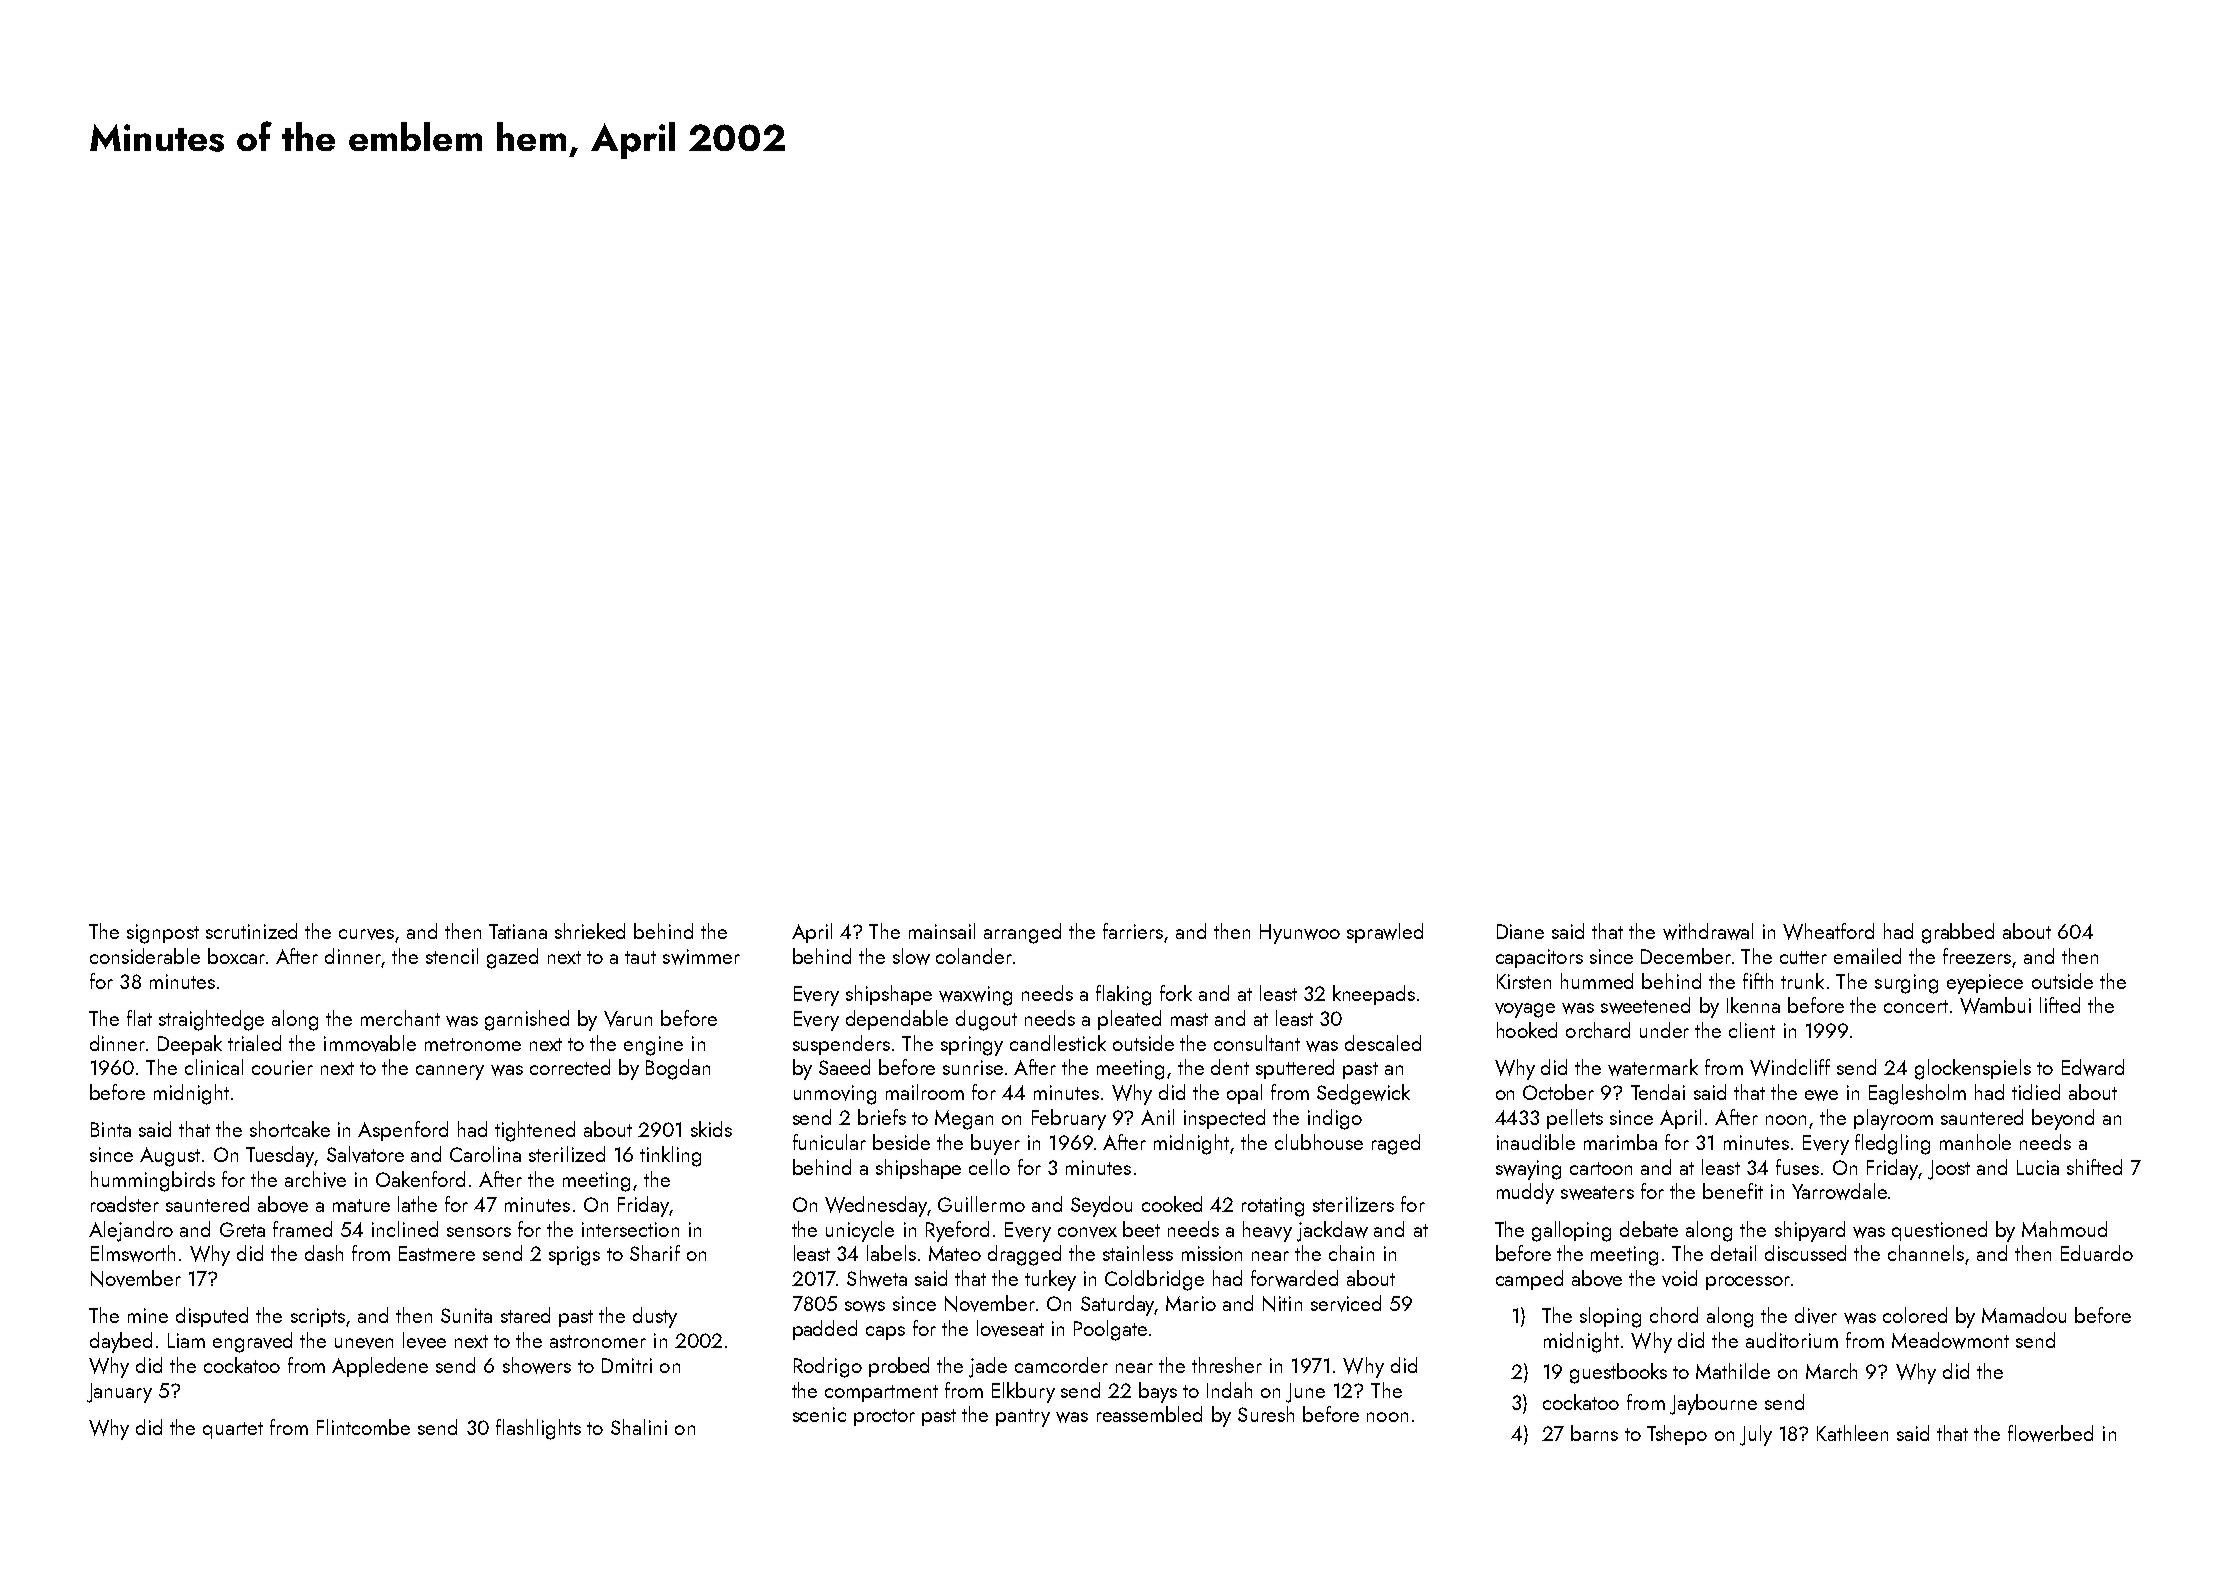 The width and height of the screenshot is (2235, 1581). Describe the element at coordinates (1958, 933) in the screenshot. I see `grabbed` at that location.
